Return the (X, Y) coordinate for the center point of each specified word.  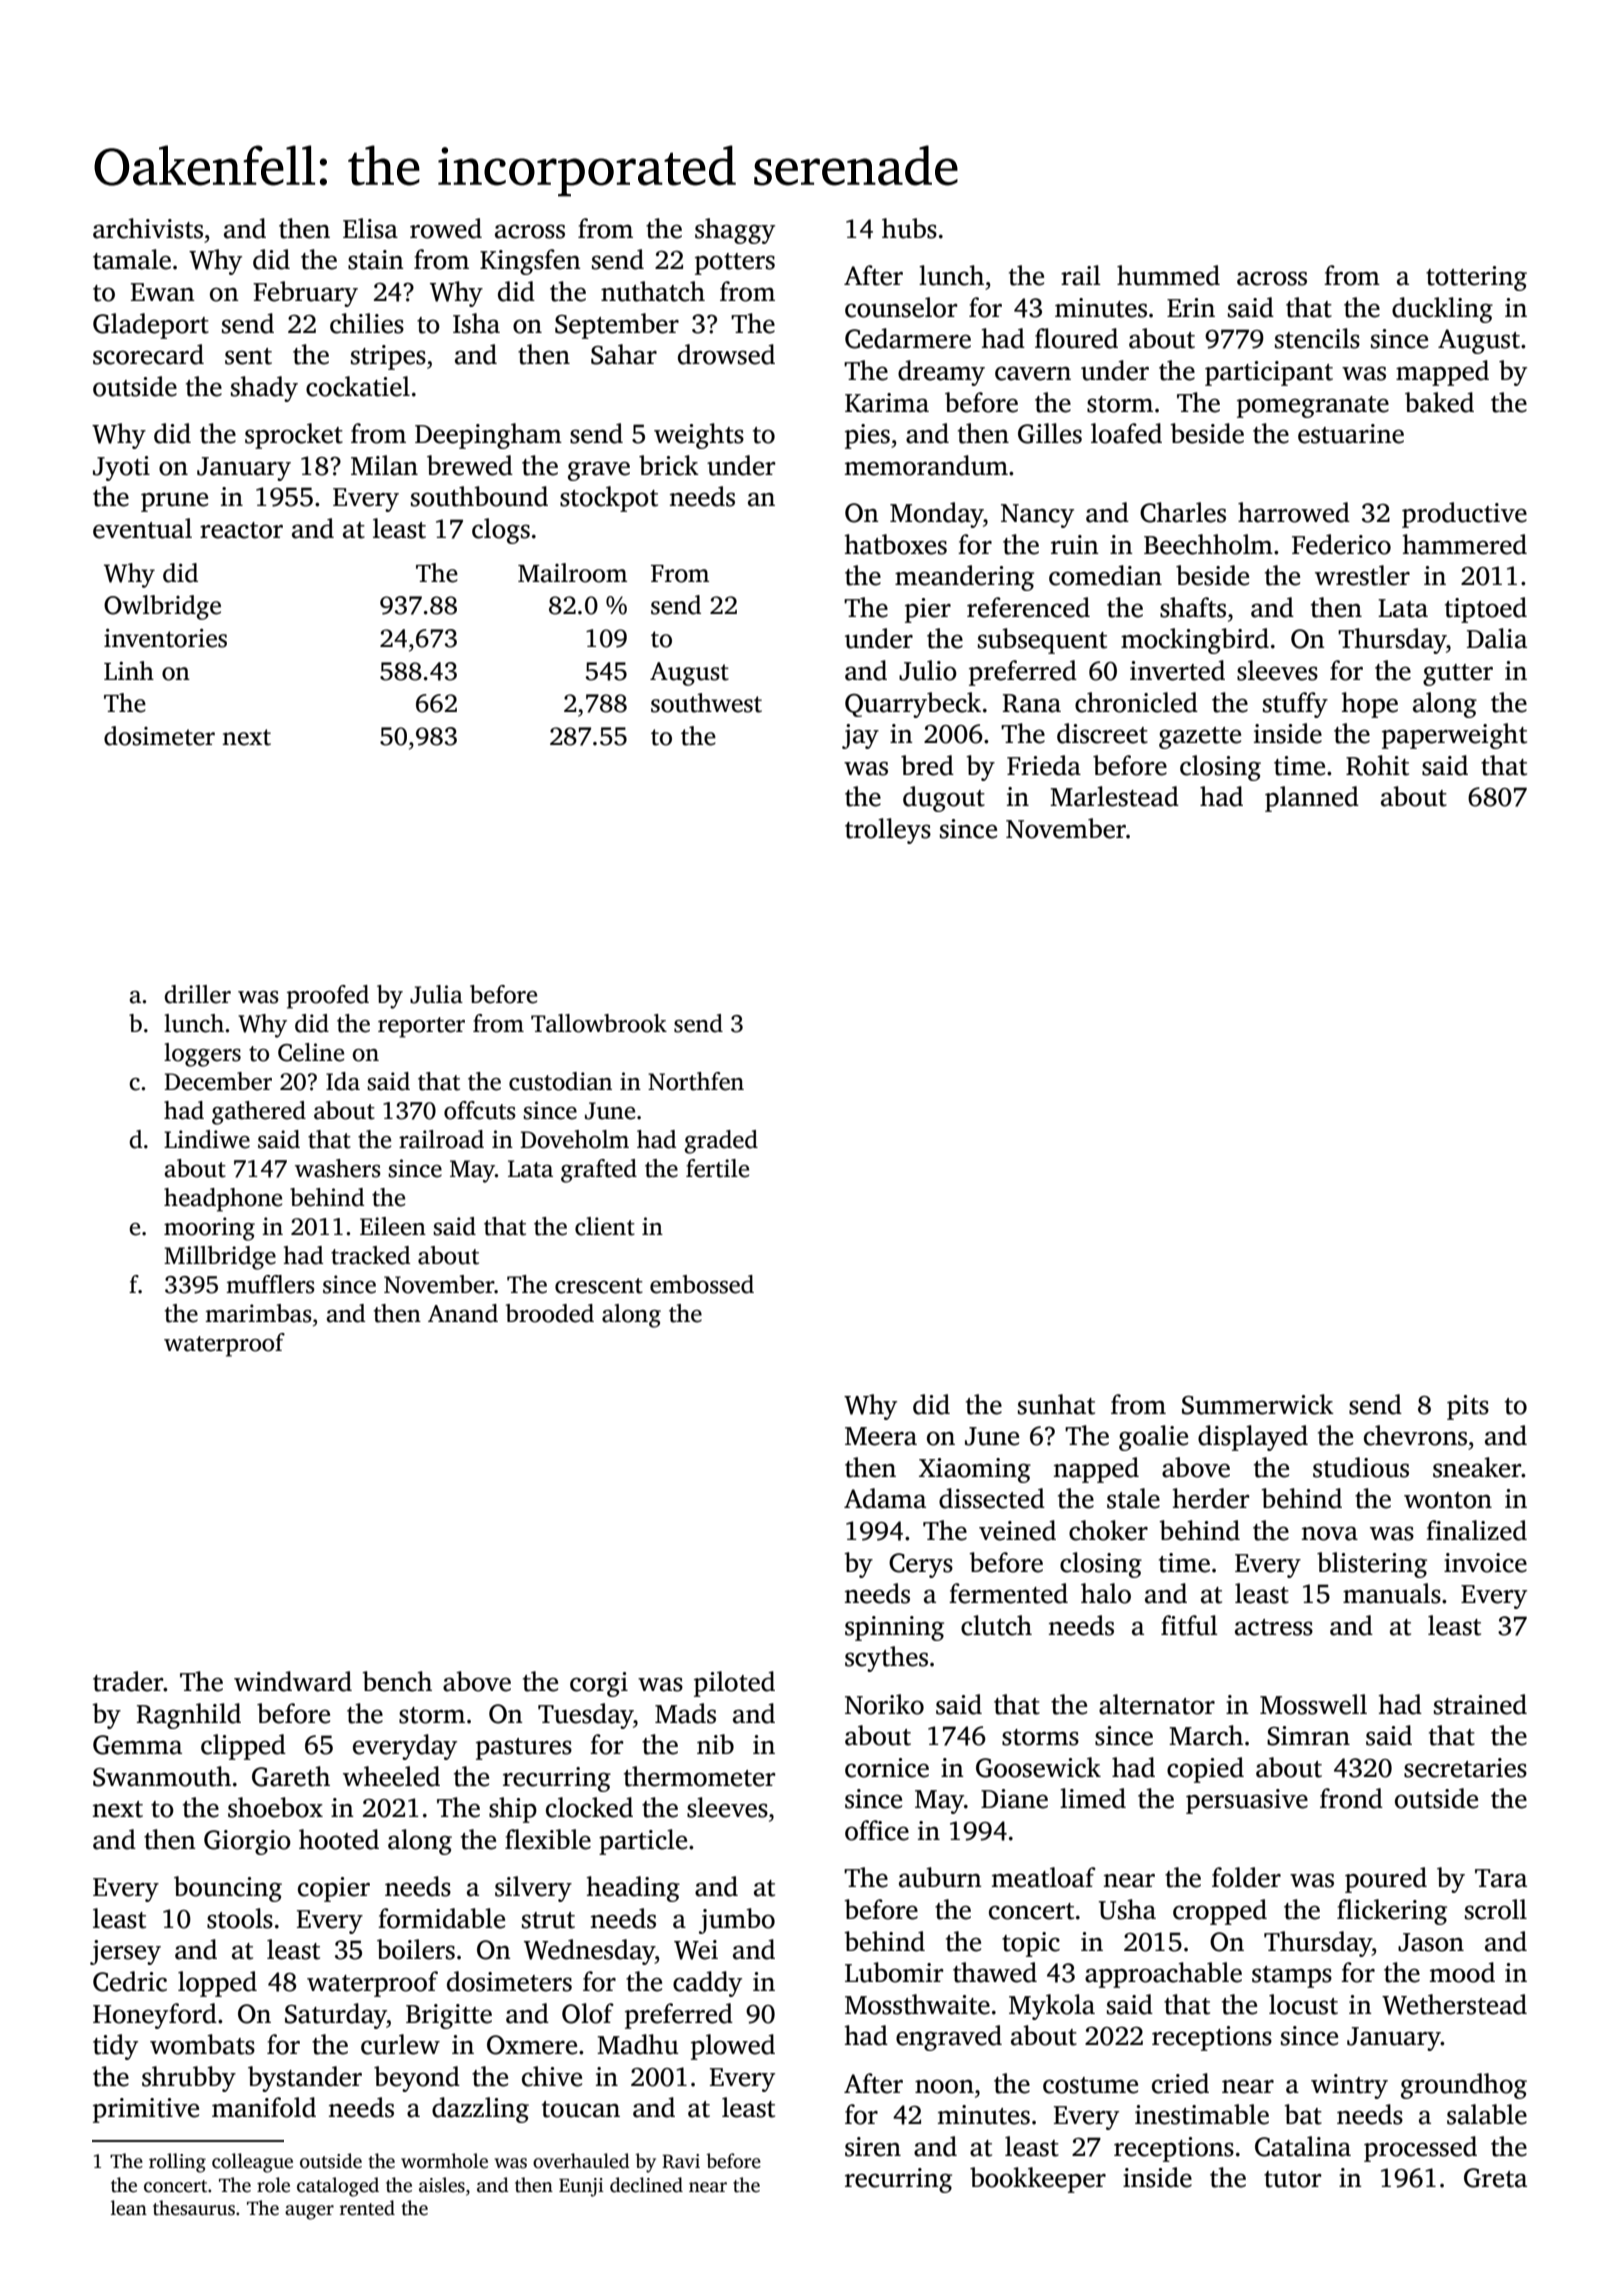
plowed (733, 2047)
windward (293, 1681)
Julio (928, 670)
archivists (148, 228)
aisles (442, 2185)
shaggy (735, 231)
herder (1210, 1498)
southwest (706, 703)
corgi (599, 1684)
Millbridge (220, 1258)
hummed (1168, 275)
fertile (717, 1168)
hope (1369, 705)
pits (1468, 1407)
